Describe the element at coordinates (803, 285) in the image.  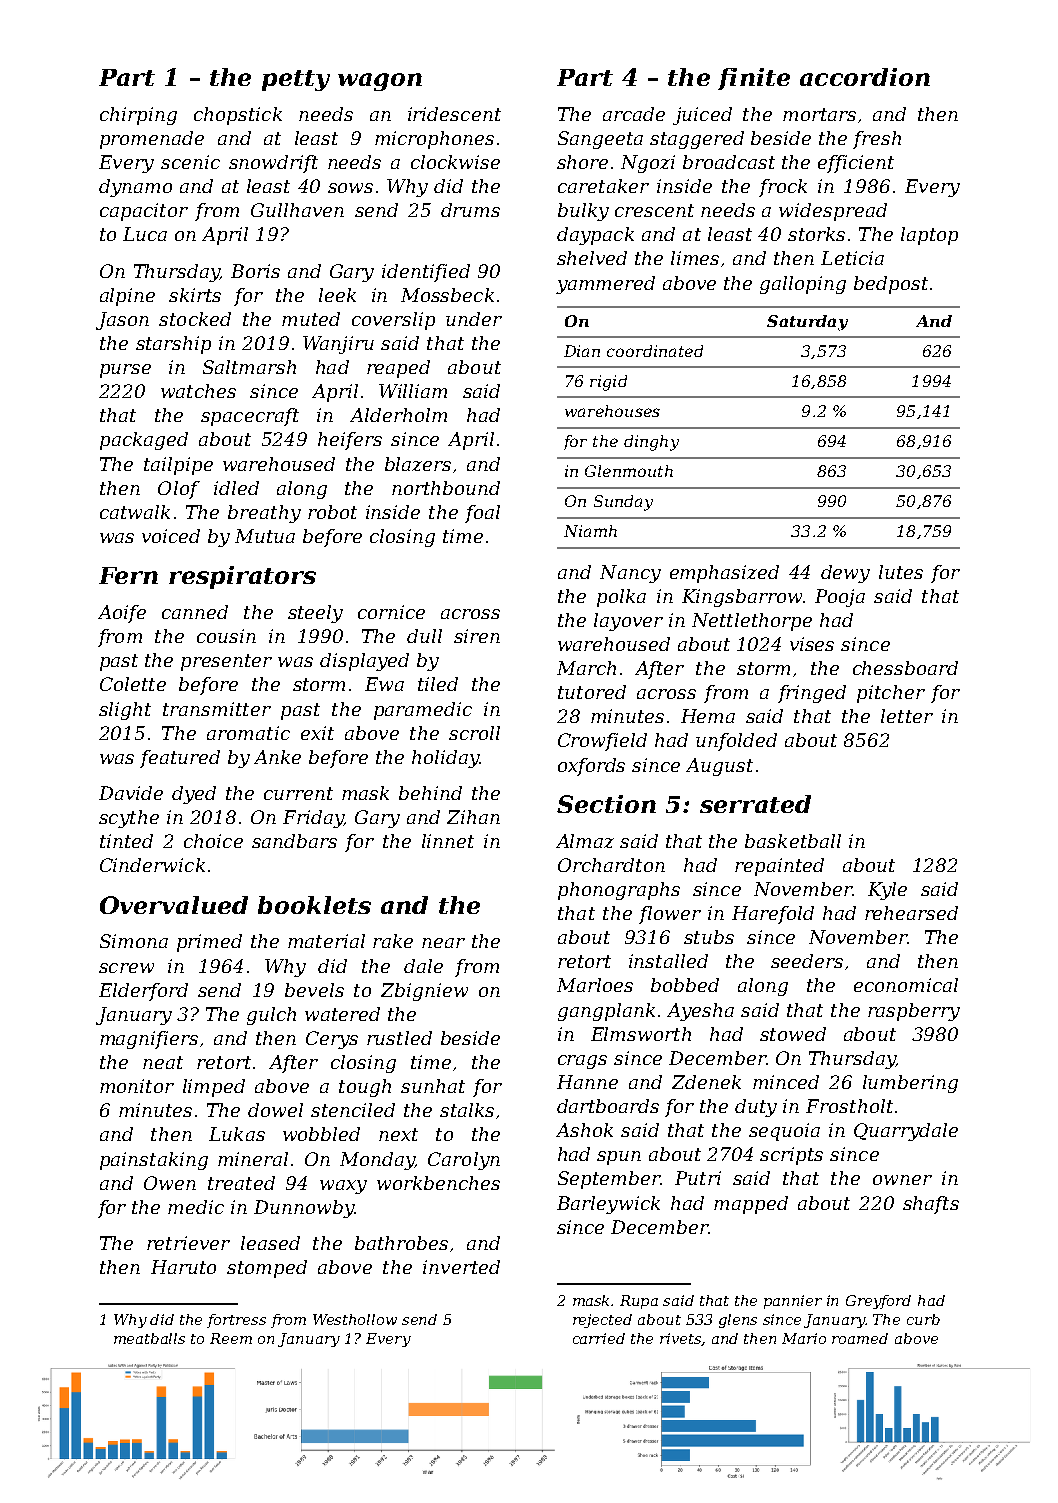
I see `galloping` at that location.
